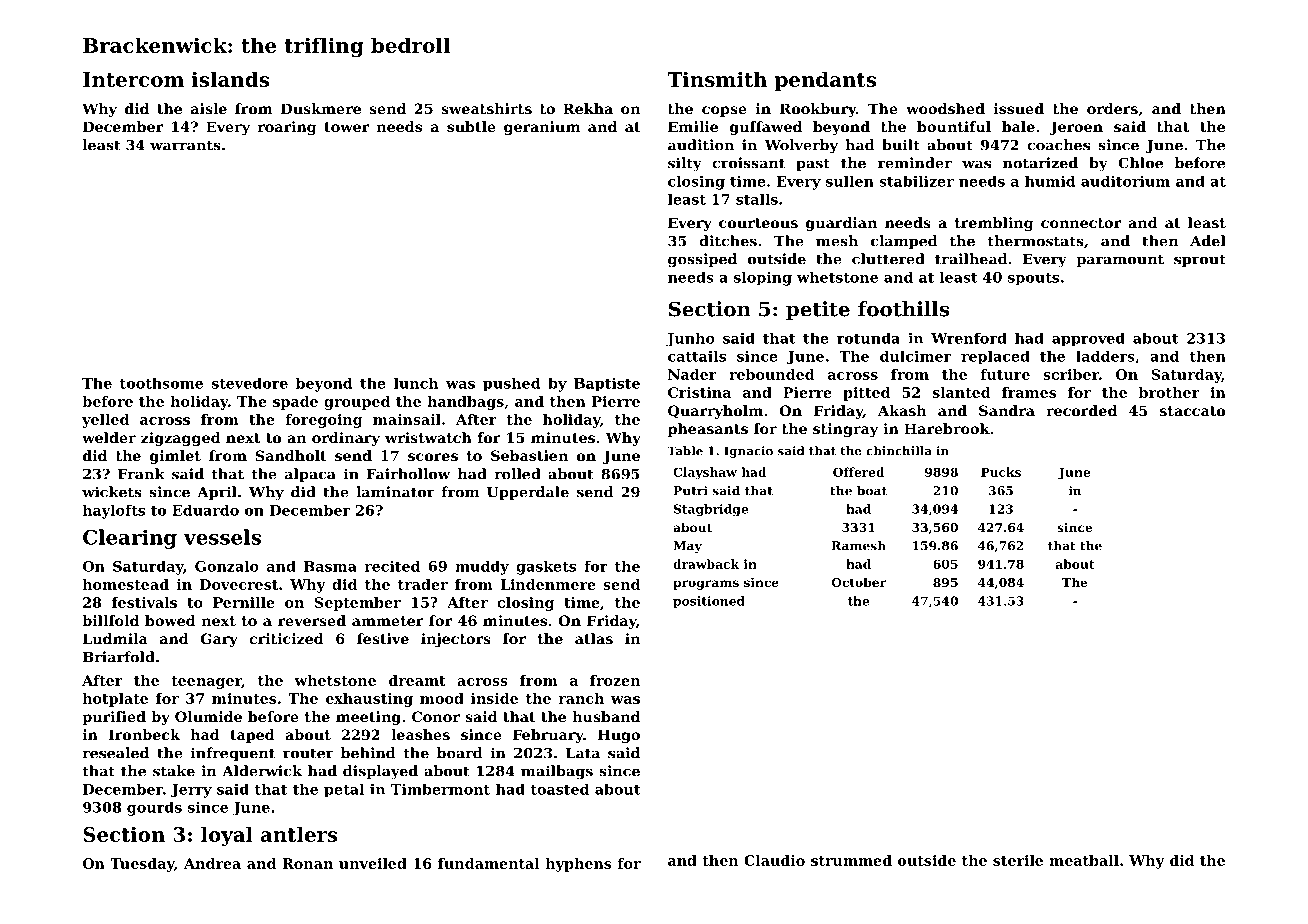 This screenshot has height=924, width=1308. I want to click on Baptiste, so click(607, 385).
